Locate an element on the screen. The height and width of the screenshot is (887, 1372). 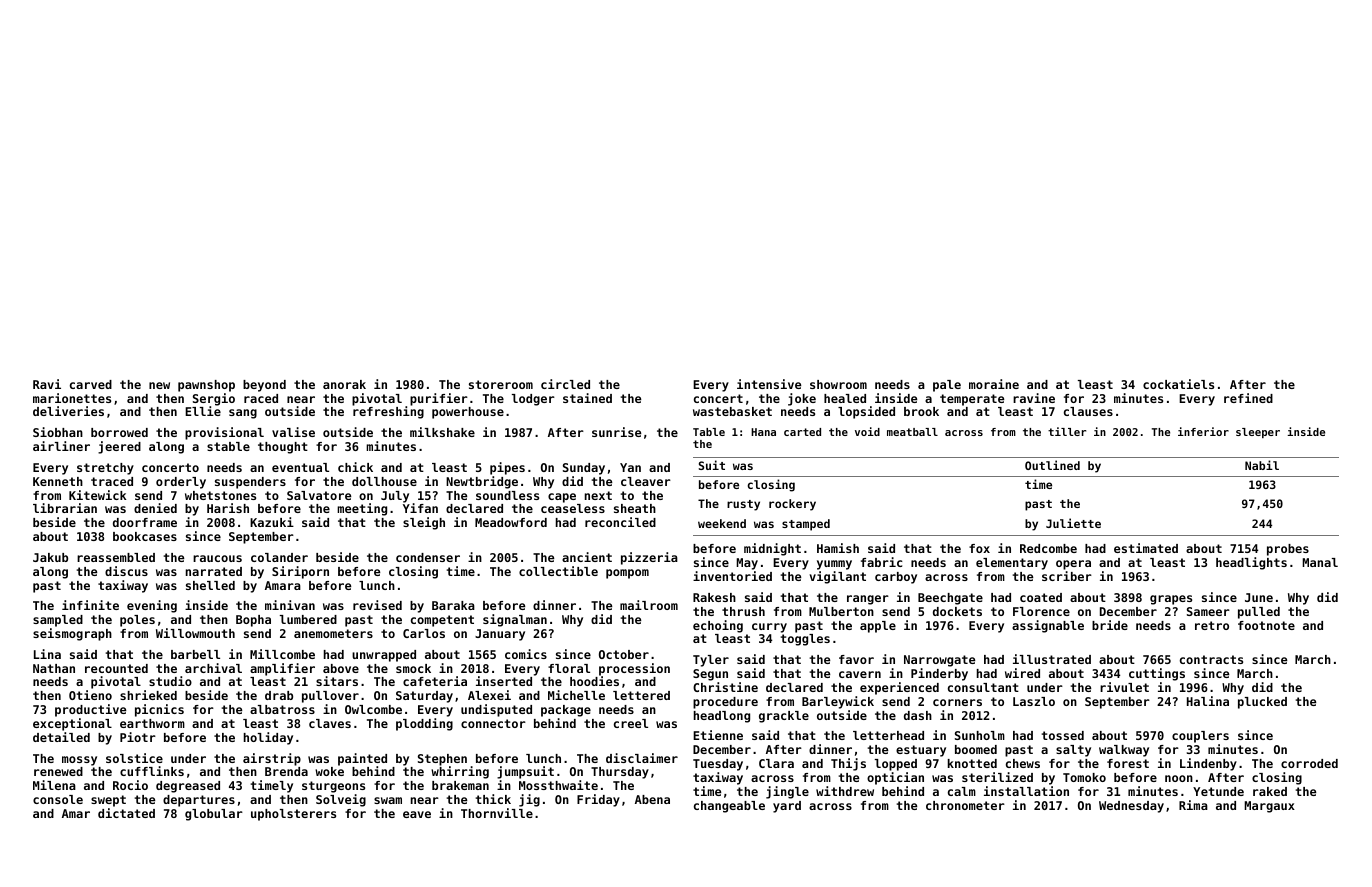
cockatiels is located at coordinates (1178, 384).
